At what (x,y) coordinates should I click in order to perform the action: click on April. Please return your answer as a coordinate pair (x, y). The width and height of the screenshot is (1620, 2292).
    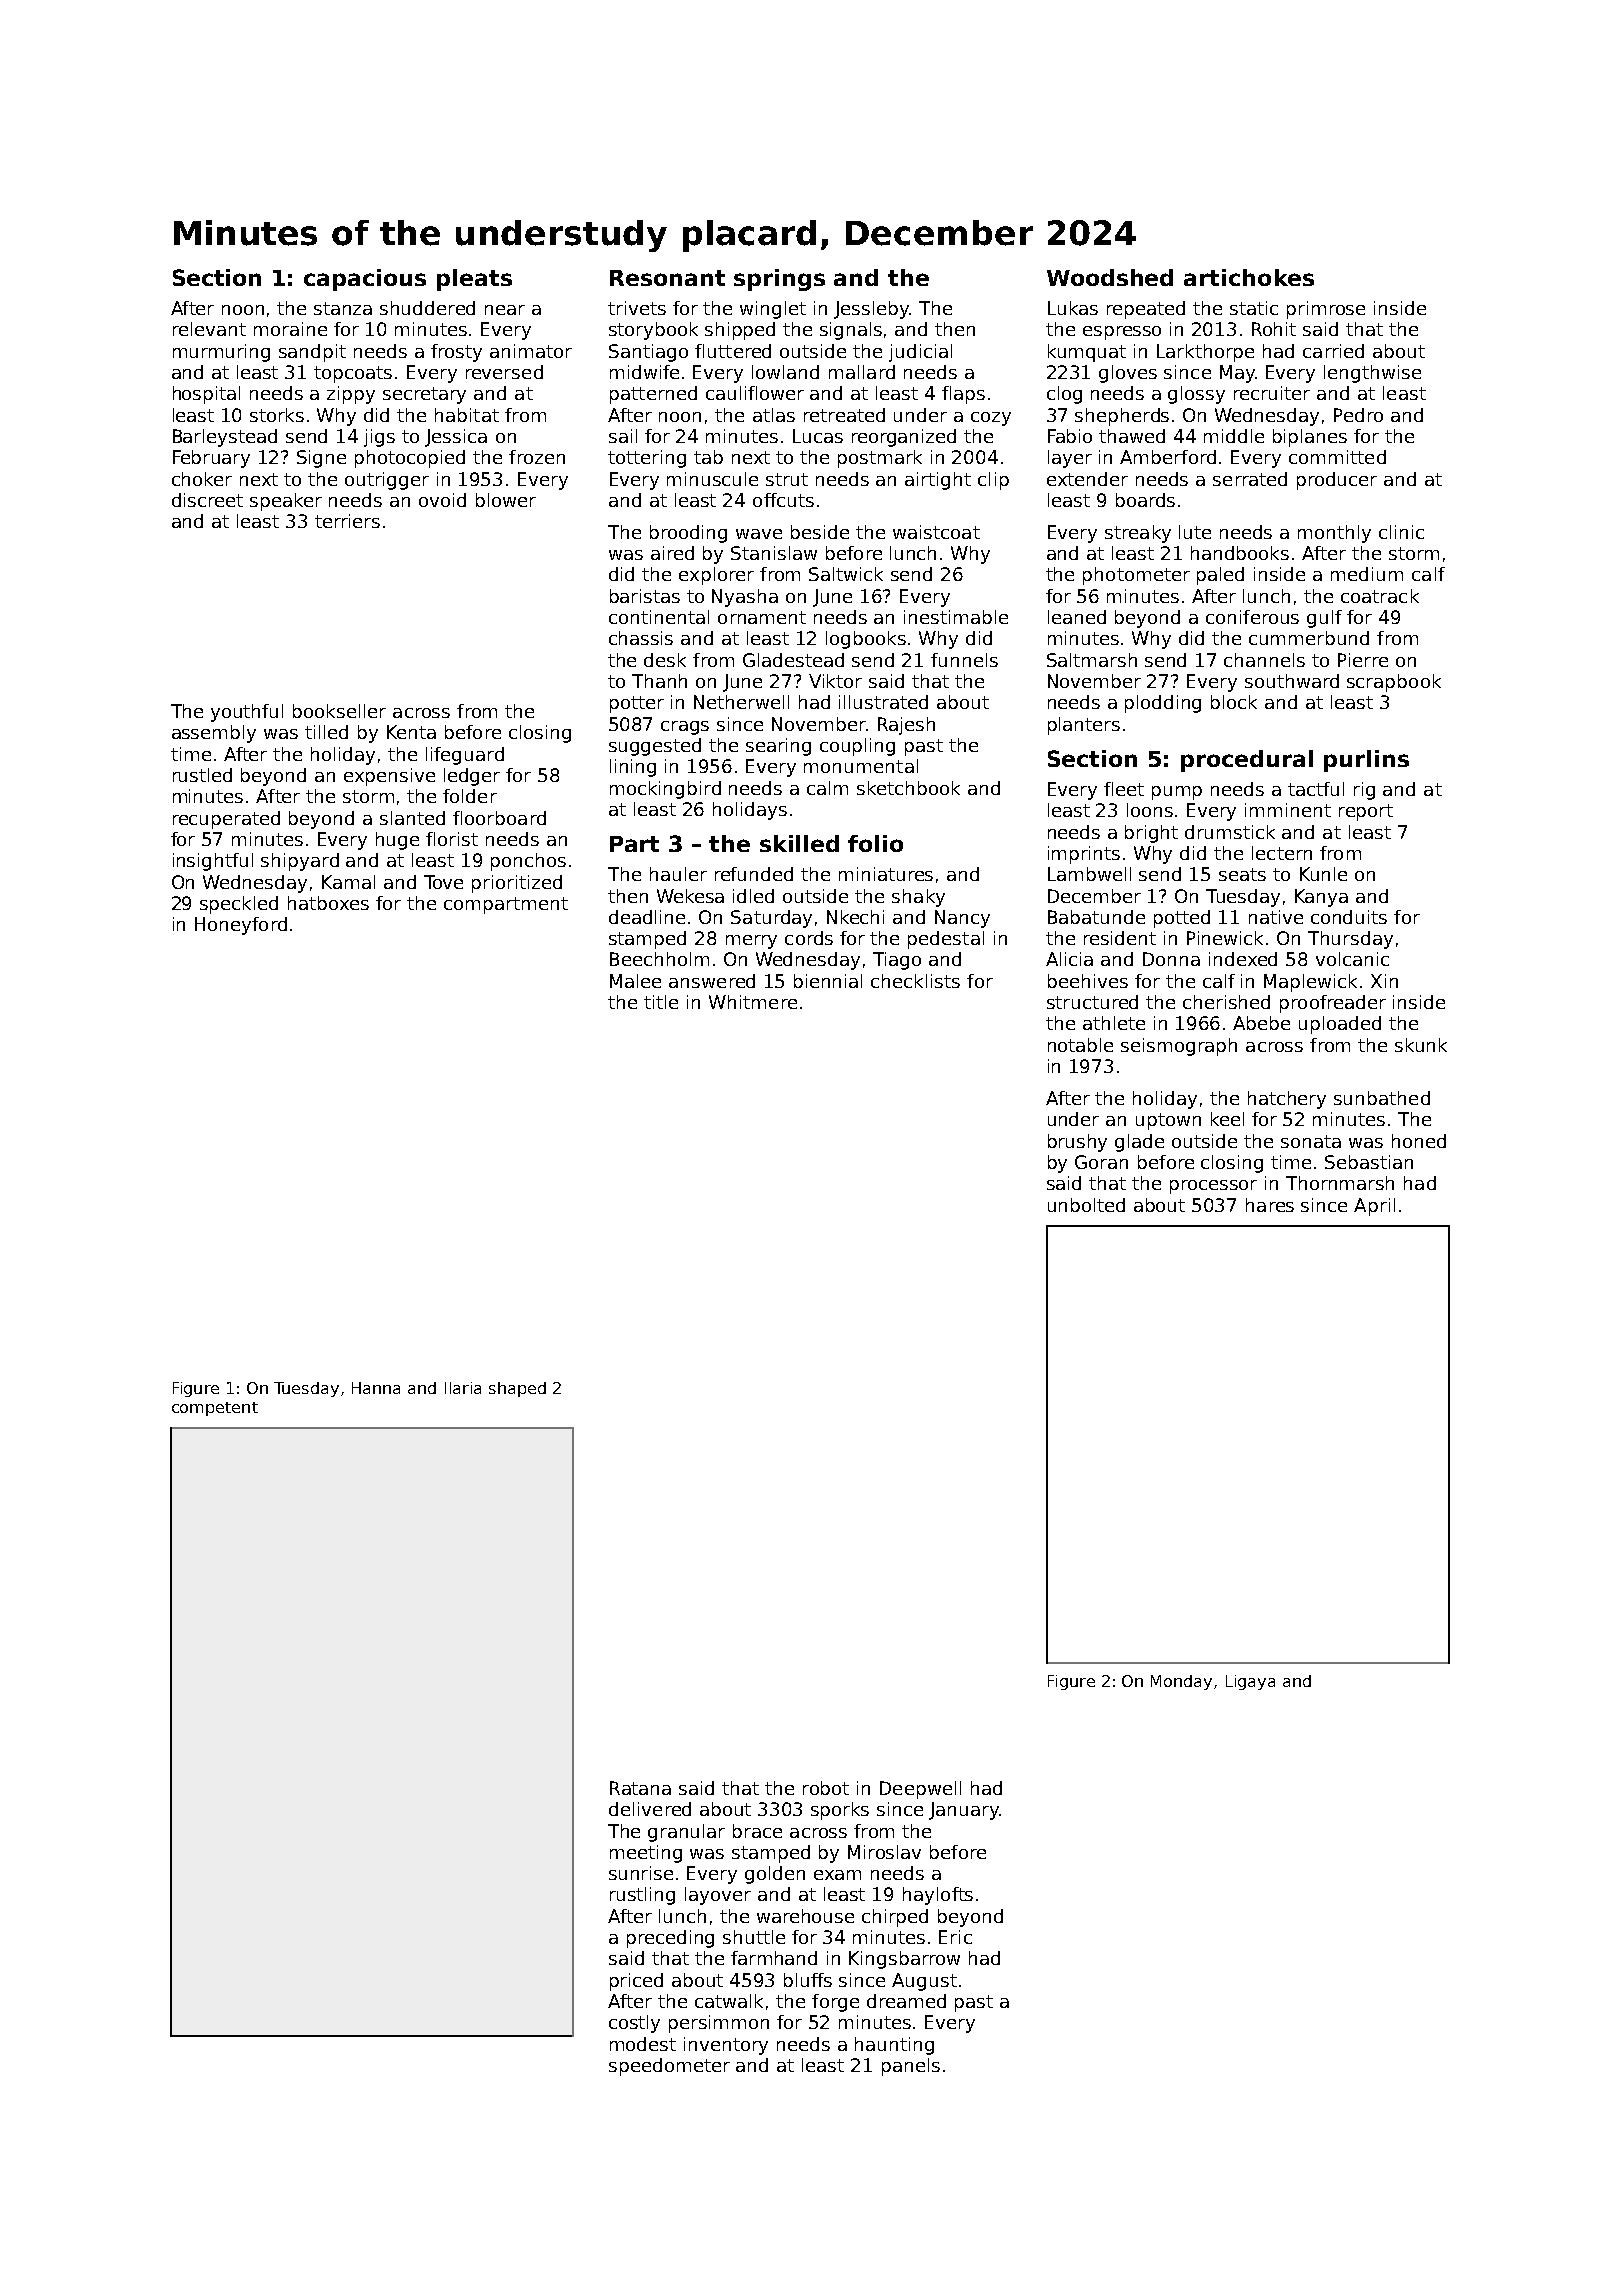
    Looking at the image, I should click on (1374, 1207).
